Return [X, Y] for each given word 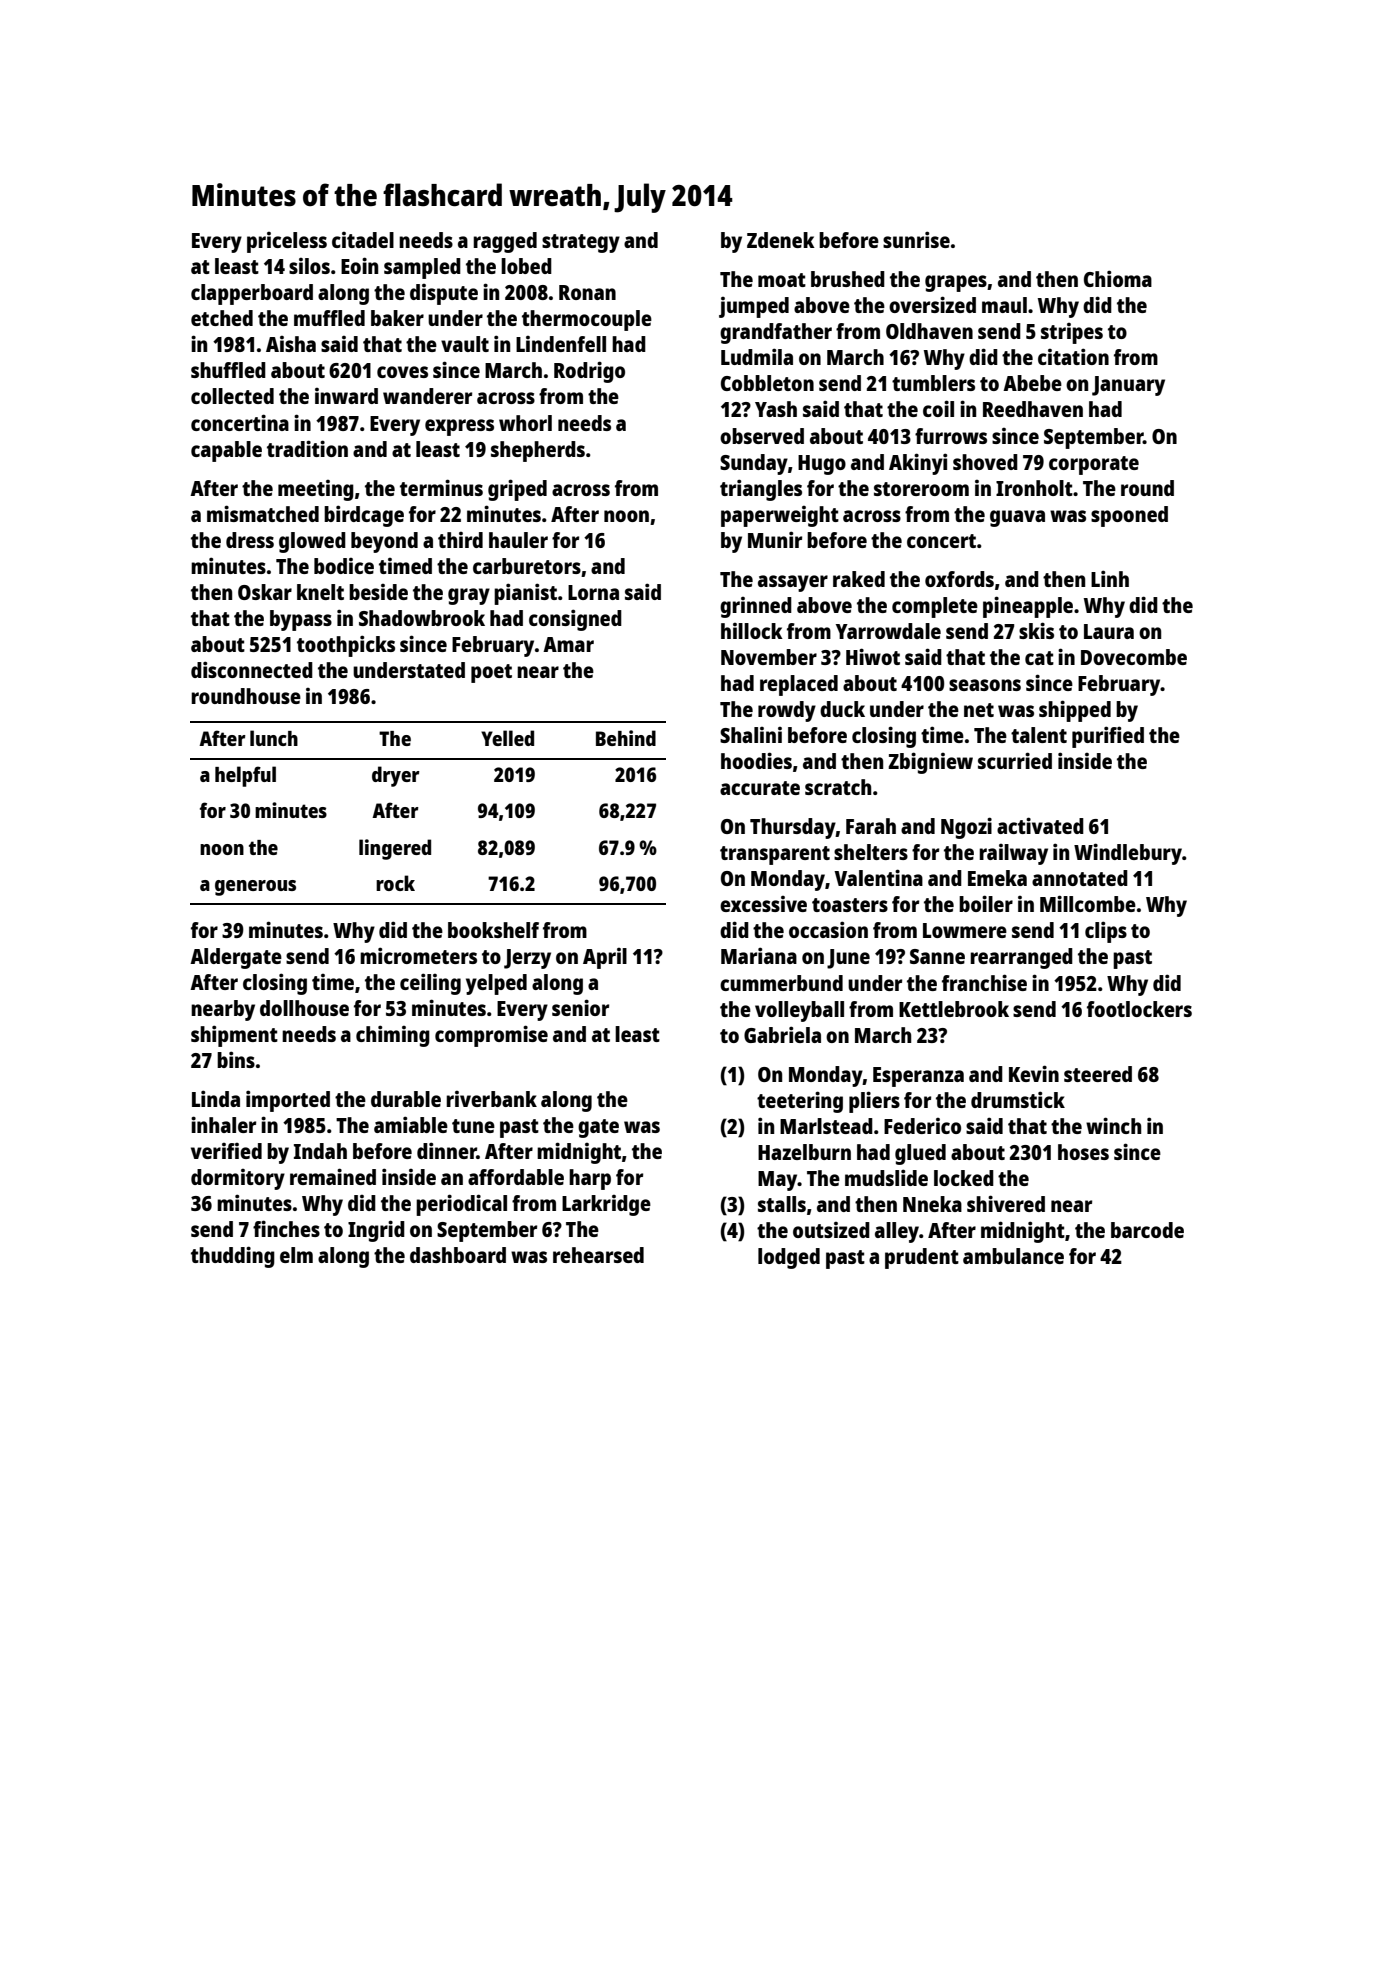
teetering [800, 1102]
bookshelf [493, 930]
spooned [1129, 516]
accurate [760, 788]
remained [333, 1176]
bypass [301, 620]
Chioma [1118, 278]
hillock [752, 631]
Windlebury [1128, 854]
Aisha [291, 344]
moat [782, 280]
